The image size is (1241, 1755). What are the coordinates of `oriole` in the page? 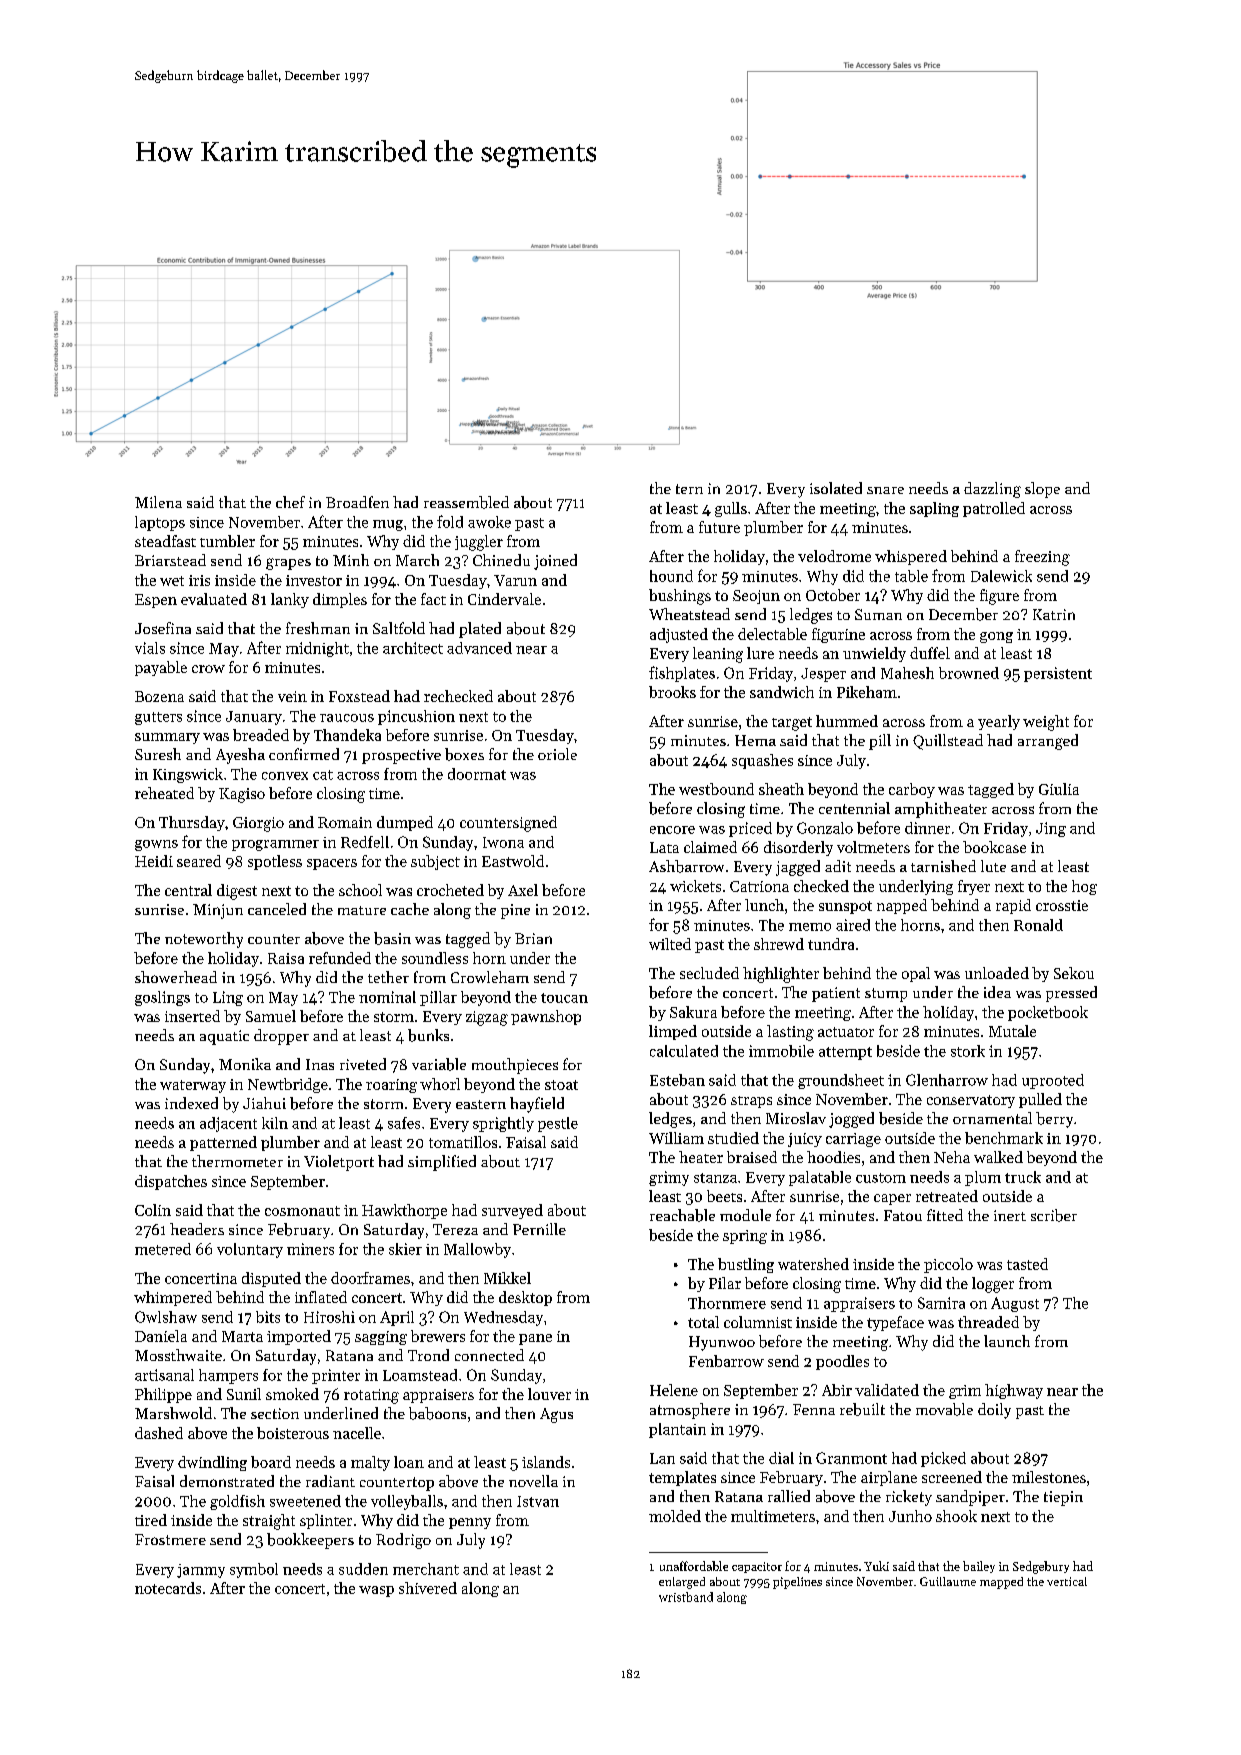 It's located at (557, 754).
